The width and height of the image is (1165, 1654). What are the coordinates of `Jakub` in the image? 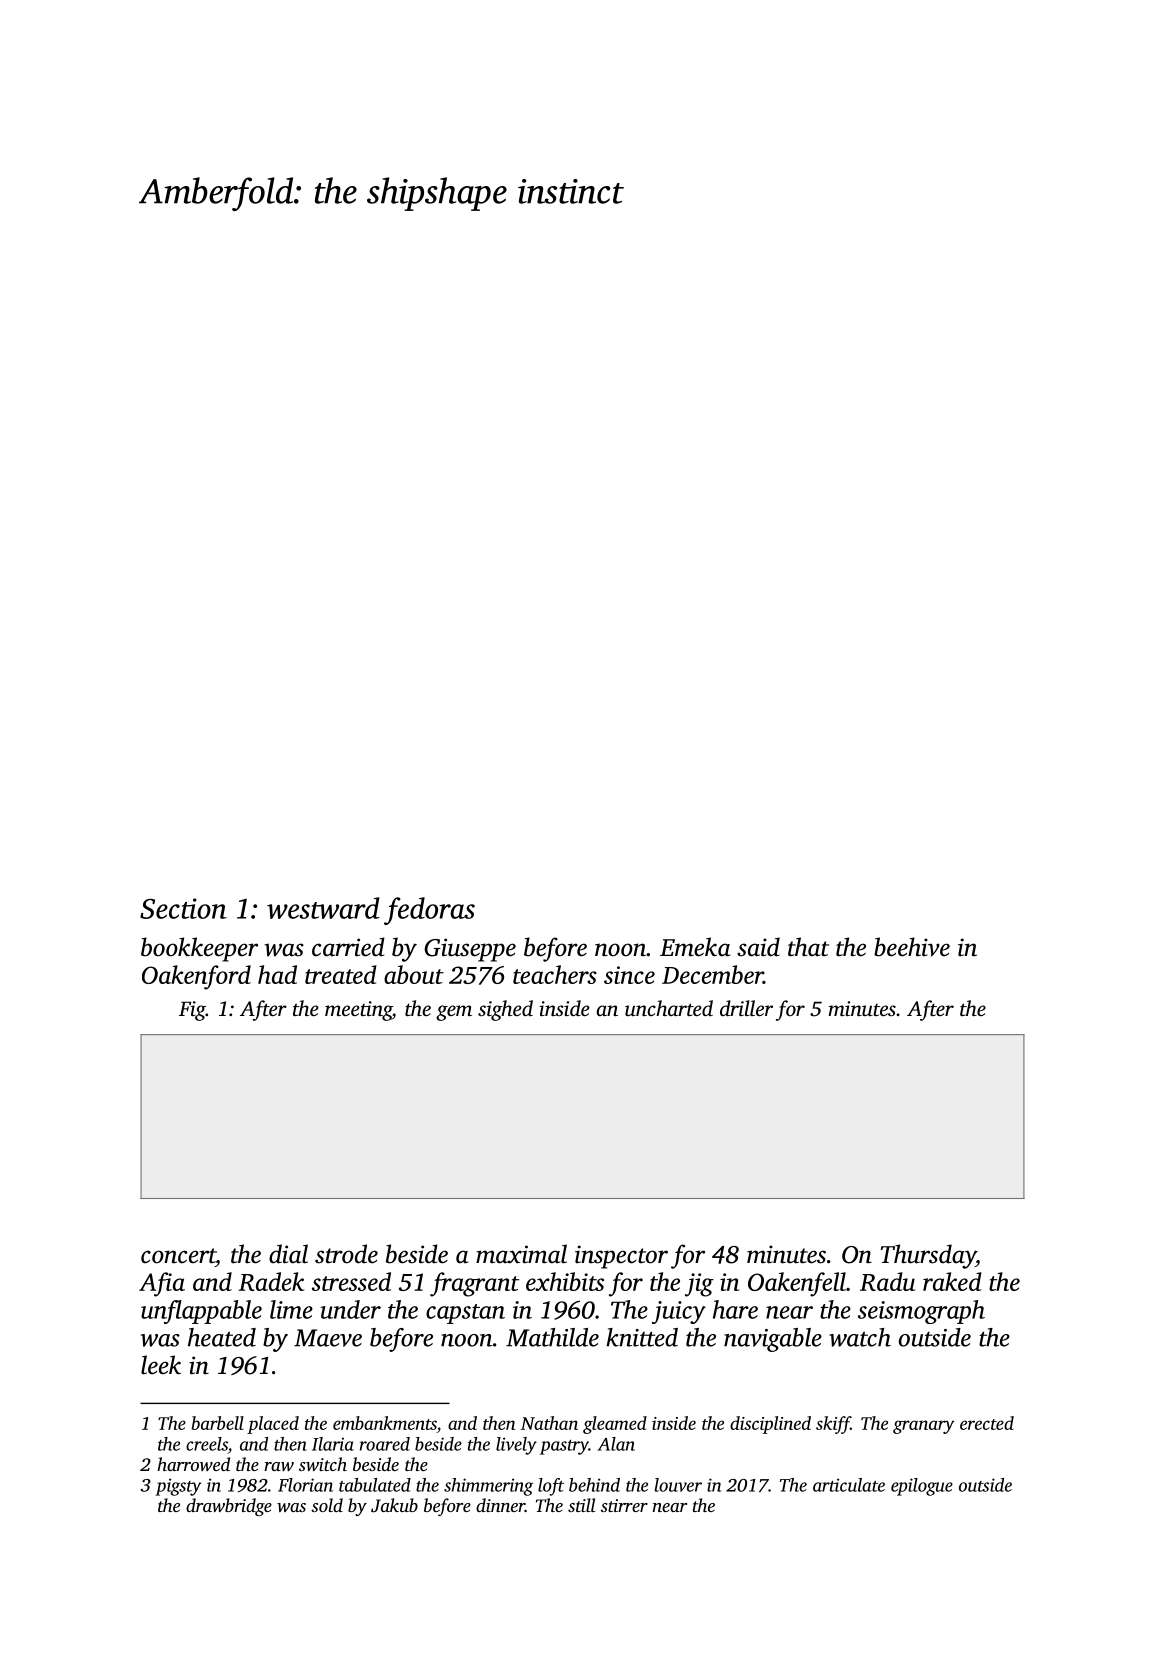 It's located at (394, 1505).
